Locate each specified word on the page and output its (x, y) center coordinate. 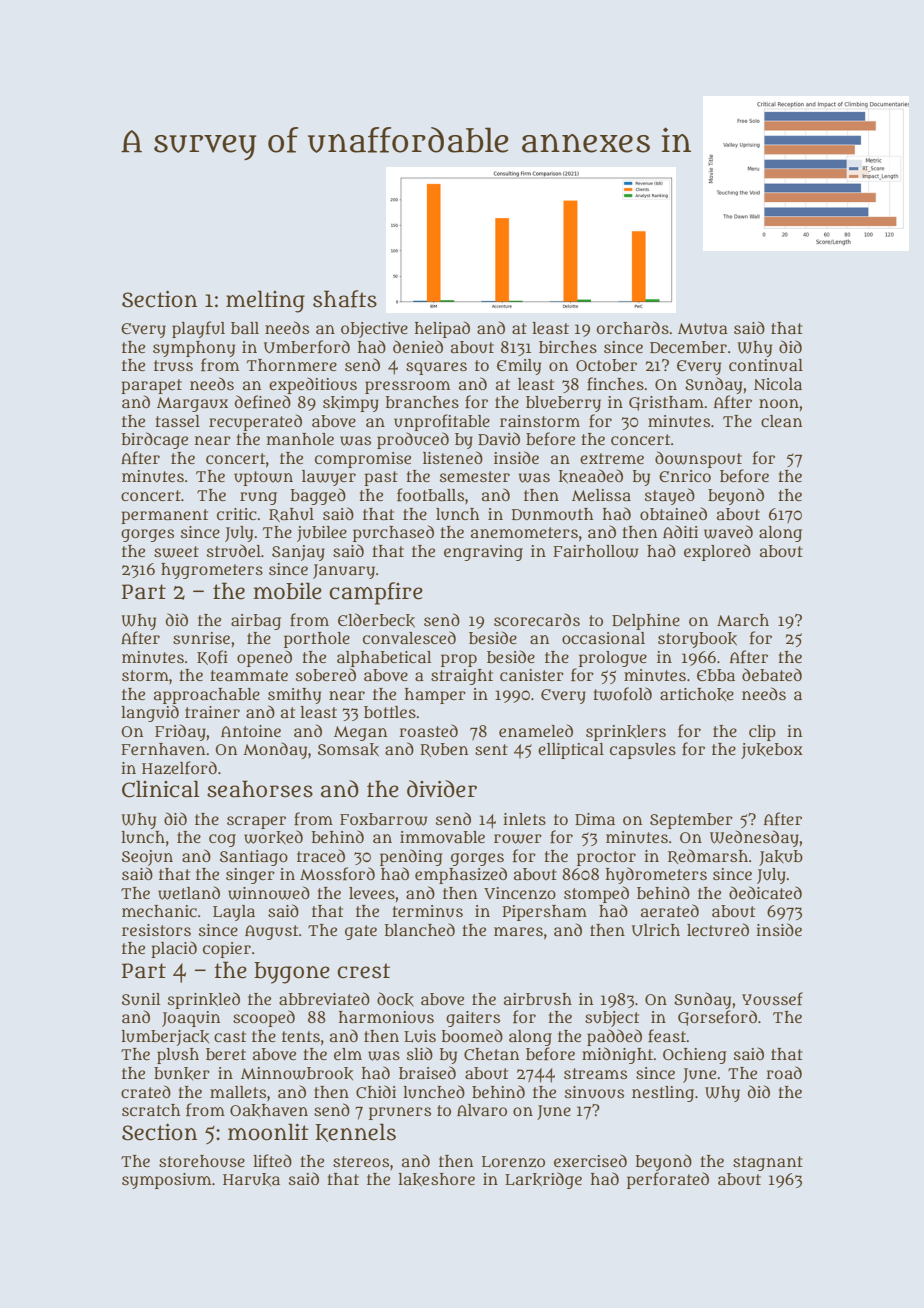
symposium (166, 1181)
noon (779, 403)
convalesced (409, 637)
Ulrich (656, 930)
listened (453, 457)
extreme (612, 458)
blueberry (563, 404)
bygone (292, 973)
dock (395, 999)
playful (198, 329)
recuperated (255, 422)
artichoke (697, 694)
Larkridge (543, 1180)
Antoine (251, 731)
